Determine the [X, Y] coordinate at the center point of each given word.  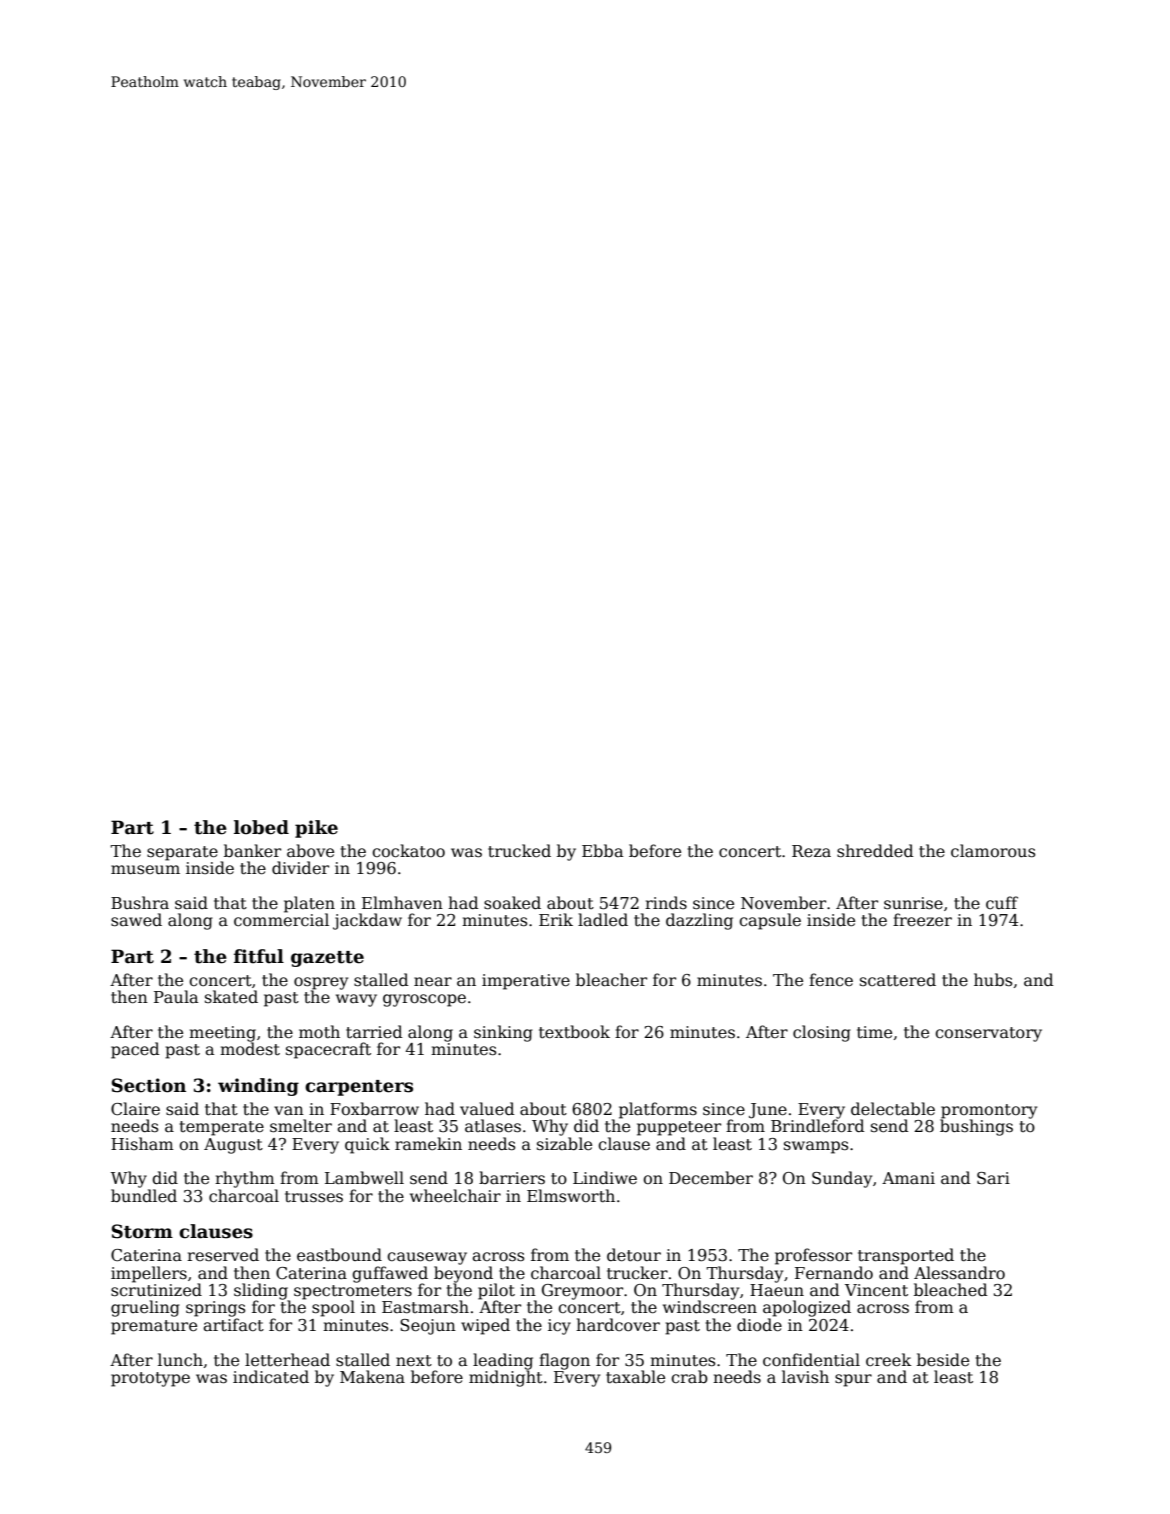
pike [316, 829]
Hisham [142, 1144]
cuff [1002, 902]
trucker [637, 1273]
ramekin [428, 1144]
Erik [556, 919]
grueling [145, 1308]
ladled [603, 920]
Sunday [842, 1179]
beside [943, 1360]
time [874, 1032]
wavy [356, 1000]
